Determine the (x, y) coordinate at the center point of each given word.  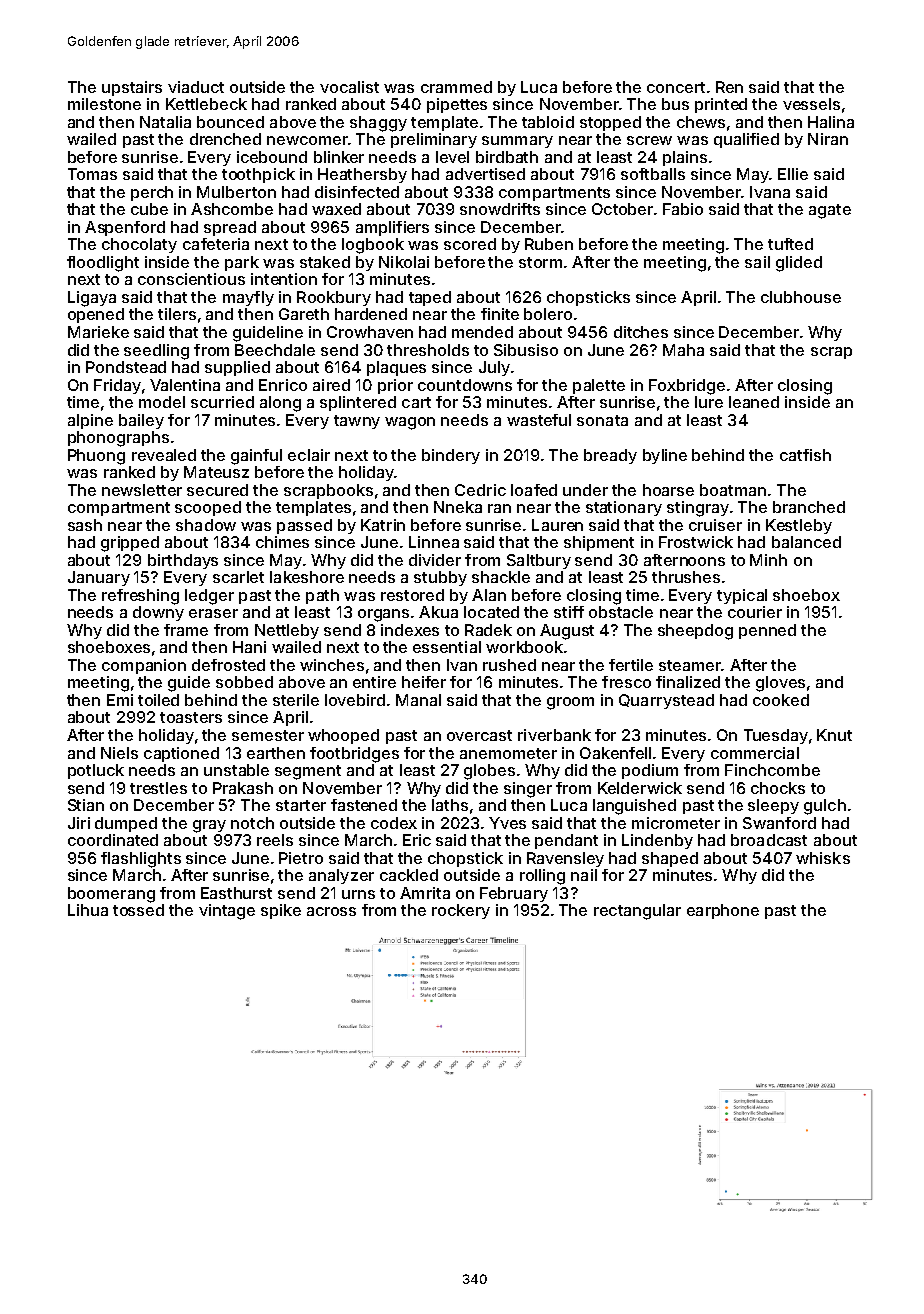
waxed (336, 209)
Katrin (383, 525)
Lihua (88, 910)
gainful (256, 457)
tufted (790, 244)
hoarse (668, 490)
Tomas (92, 174)
